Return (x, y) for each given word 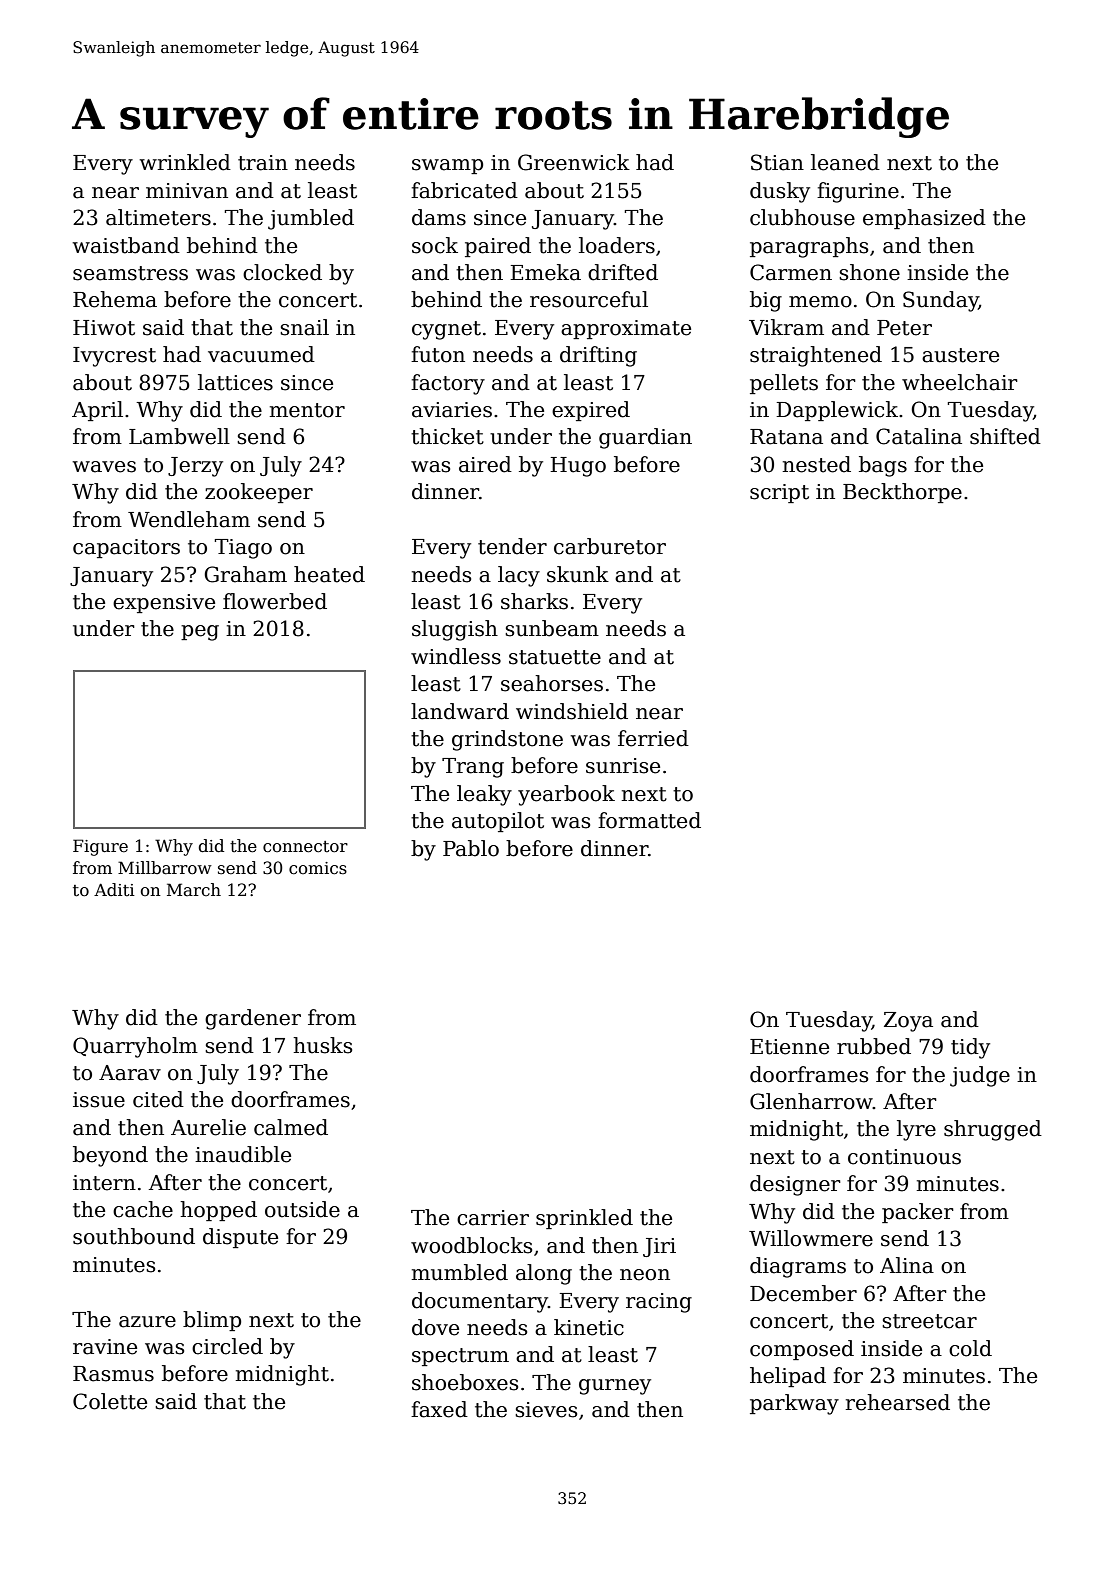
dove (435, 1327)
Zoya (908, 1022)
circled (227, 1346)
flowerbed (275, 601)
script (779, 493)
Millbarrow (165, 868)
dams (439, 217)
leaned (845, 162)
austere (960, 355)
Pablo (471, 848)
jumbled (311, 219)
